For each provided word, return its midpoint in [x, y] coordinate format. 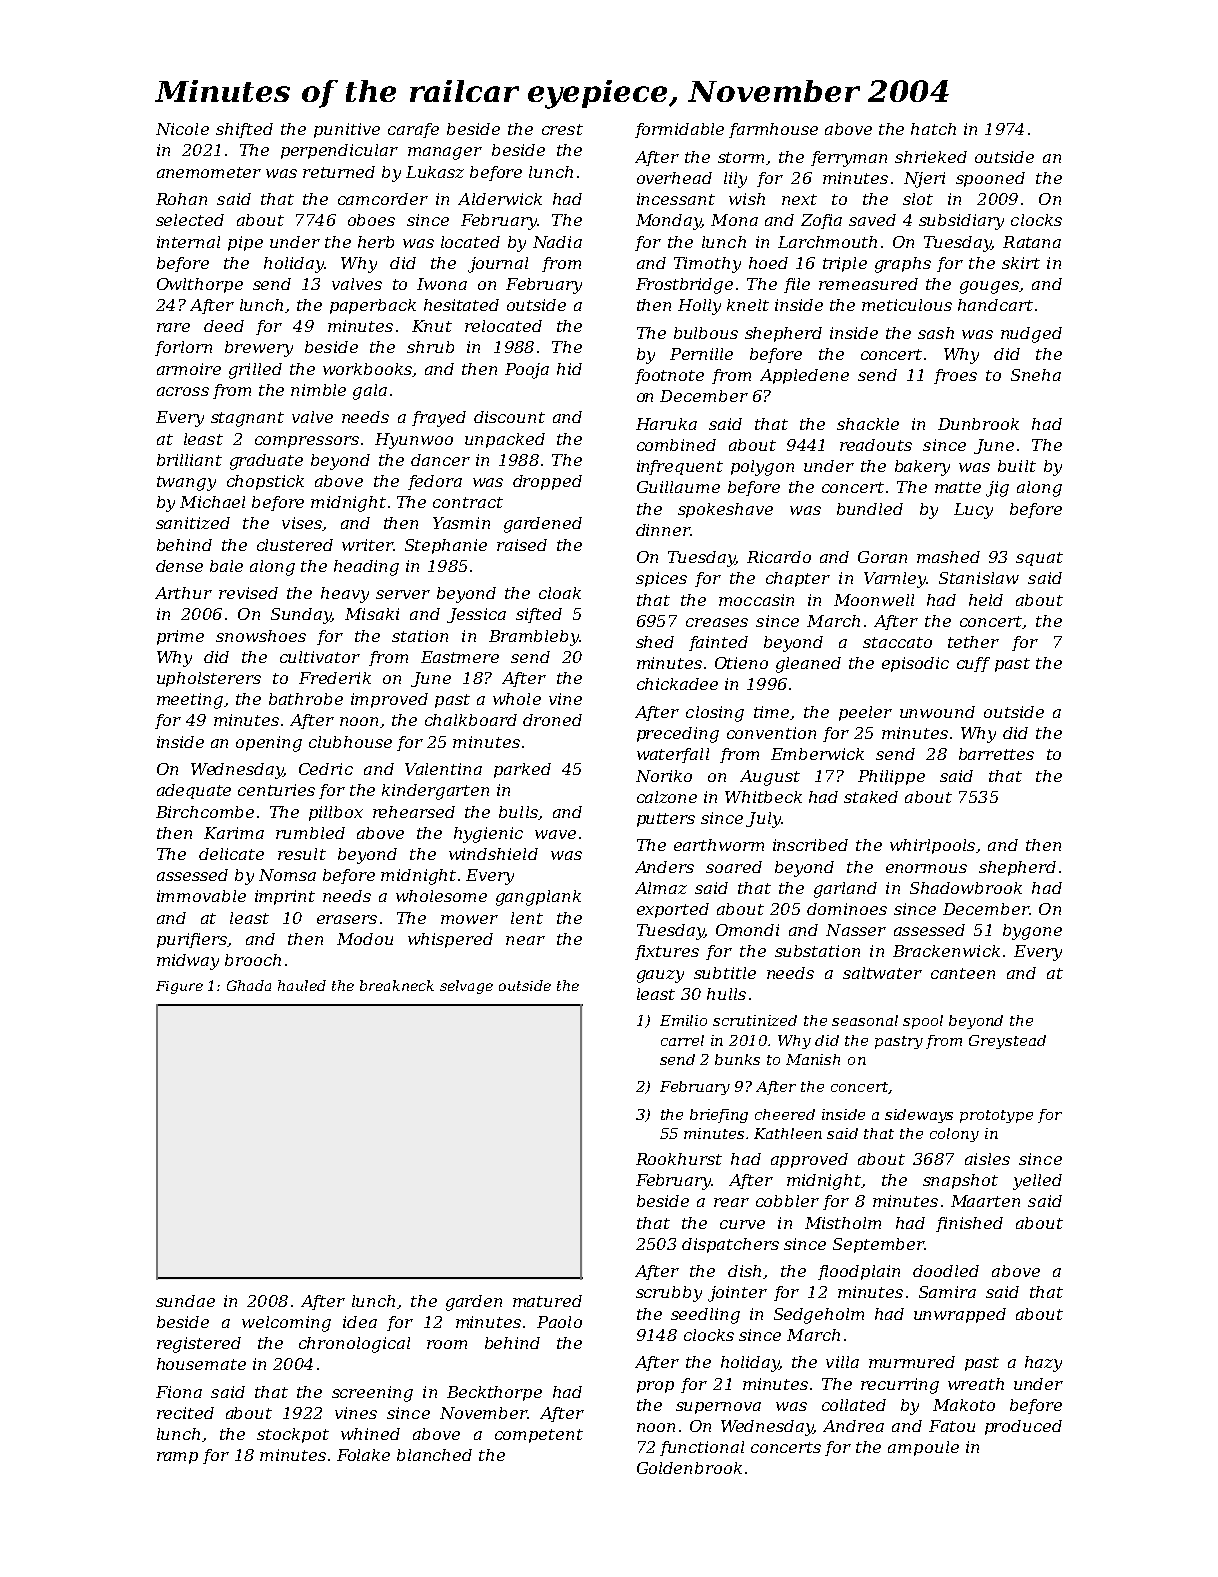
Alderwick [500, 199]
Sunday [301, 616]
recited [185, 1413]
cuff [973, 664]
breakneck [397, 985]
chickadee [677, 684]
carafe [413, 130]
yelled [1037, 1182]
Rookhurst [679, 1159]
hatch [933, 129]
